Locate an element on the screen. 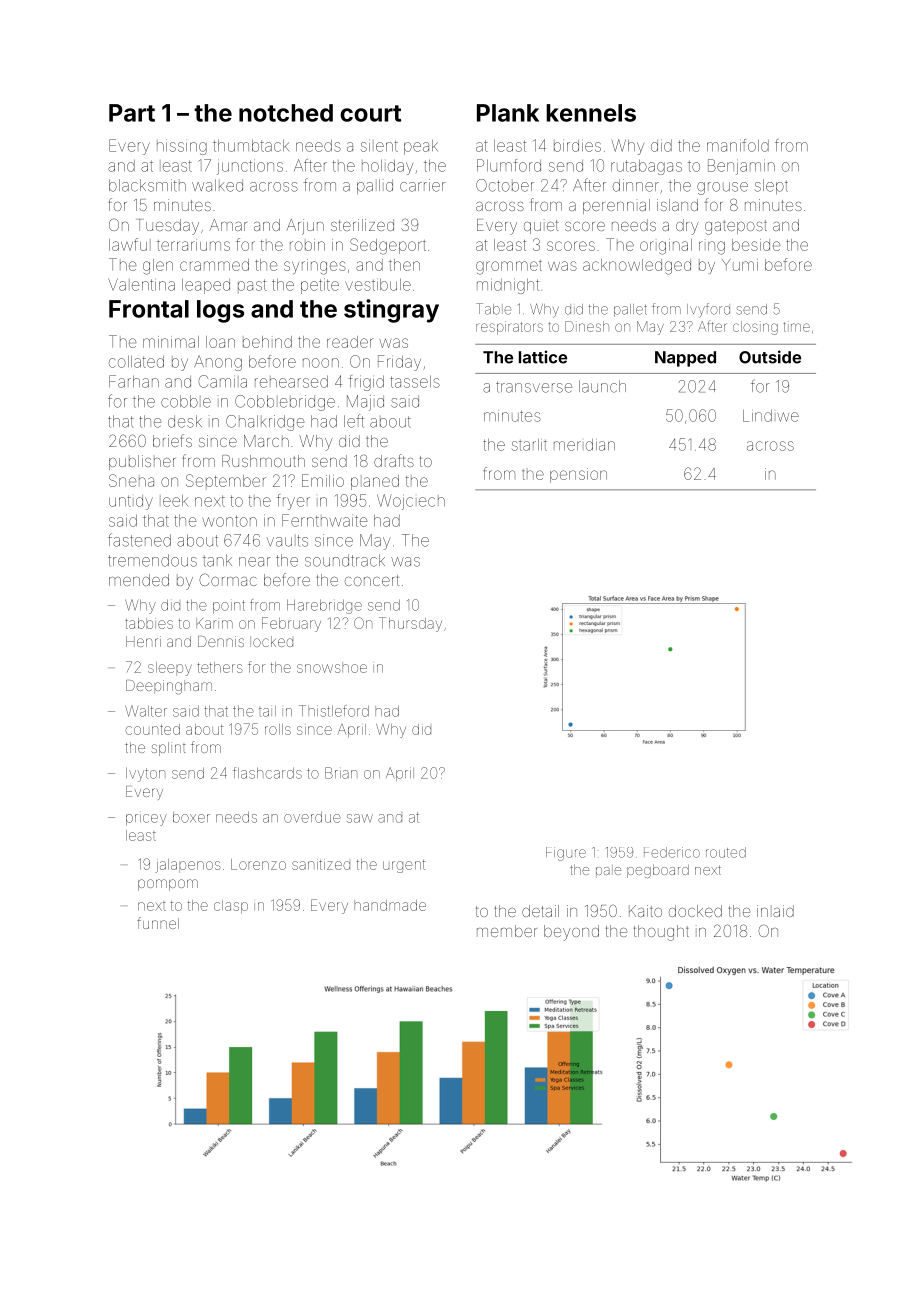 The image size is (924, 1314). Lindiwe is located at coordinates (771, 416).
